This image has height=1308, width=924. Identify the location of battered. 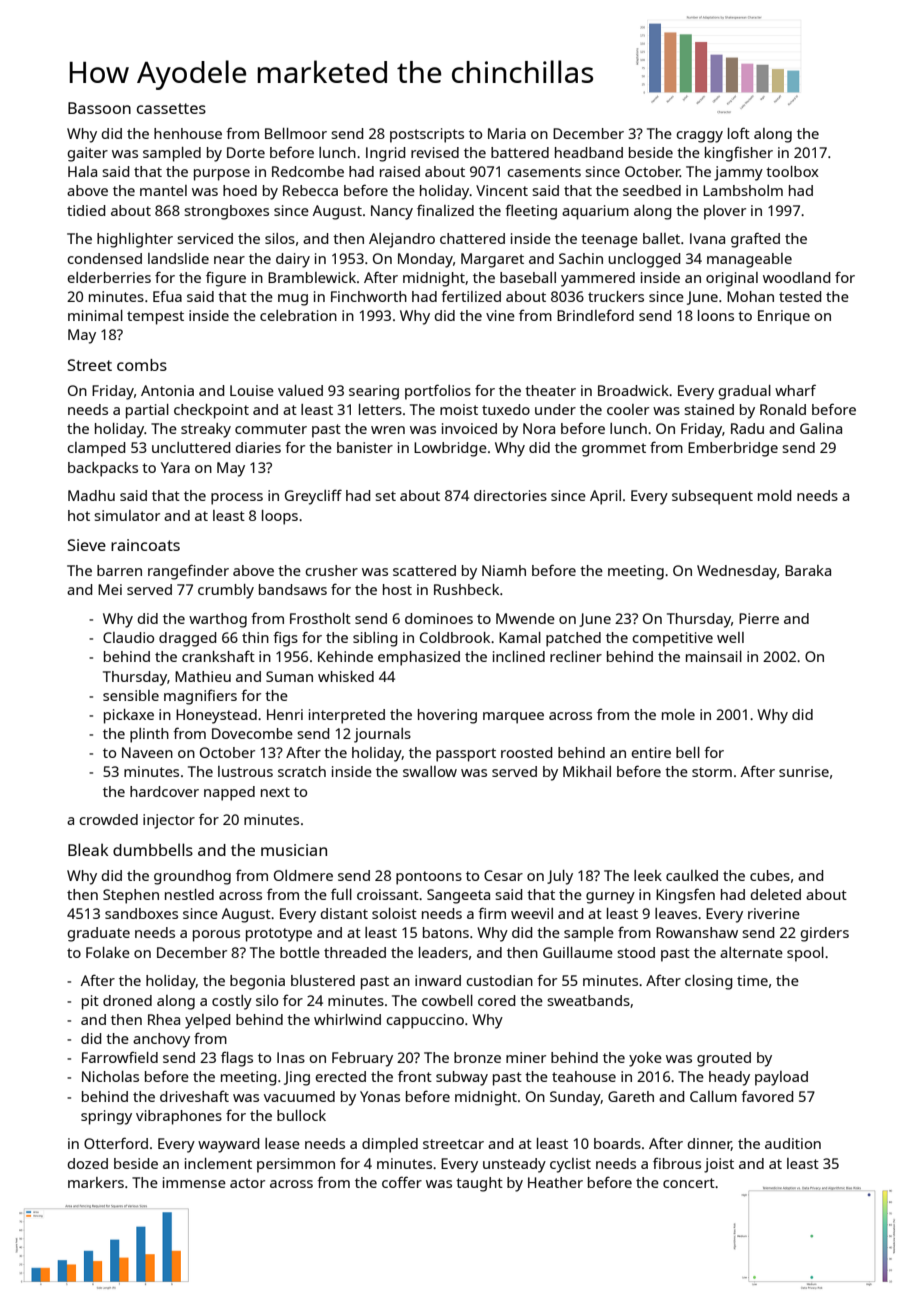
(520, 152).
